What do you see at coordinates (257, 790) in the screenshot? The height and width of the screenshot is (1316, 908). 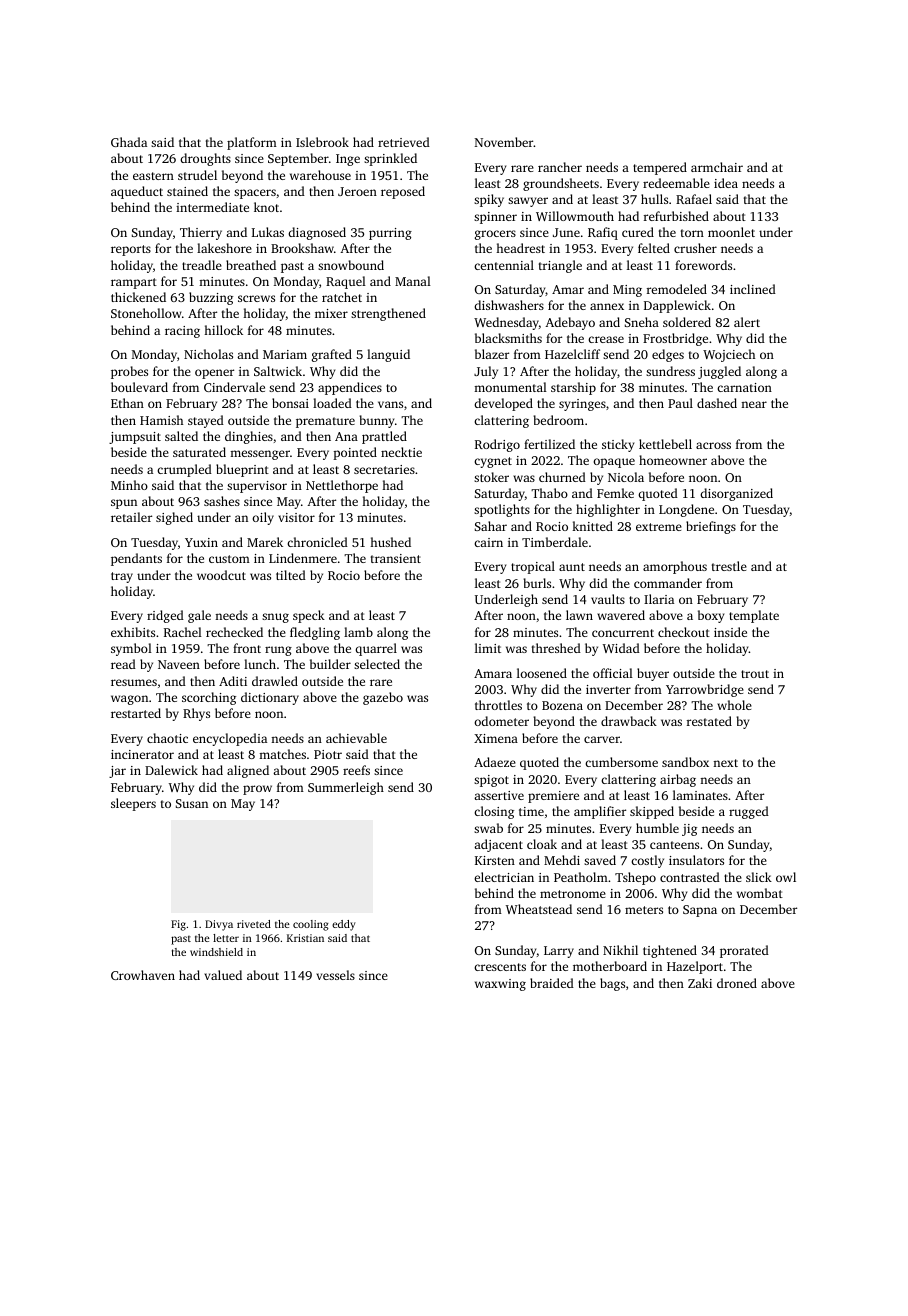 I see `prow` at bounding box center [257, 790].
